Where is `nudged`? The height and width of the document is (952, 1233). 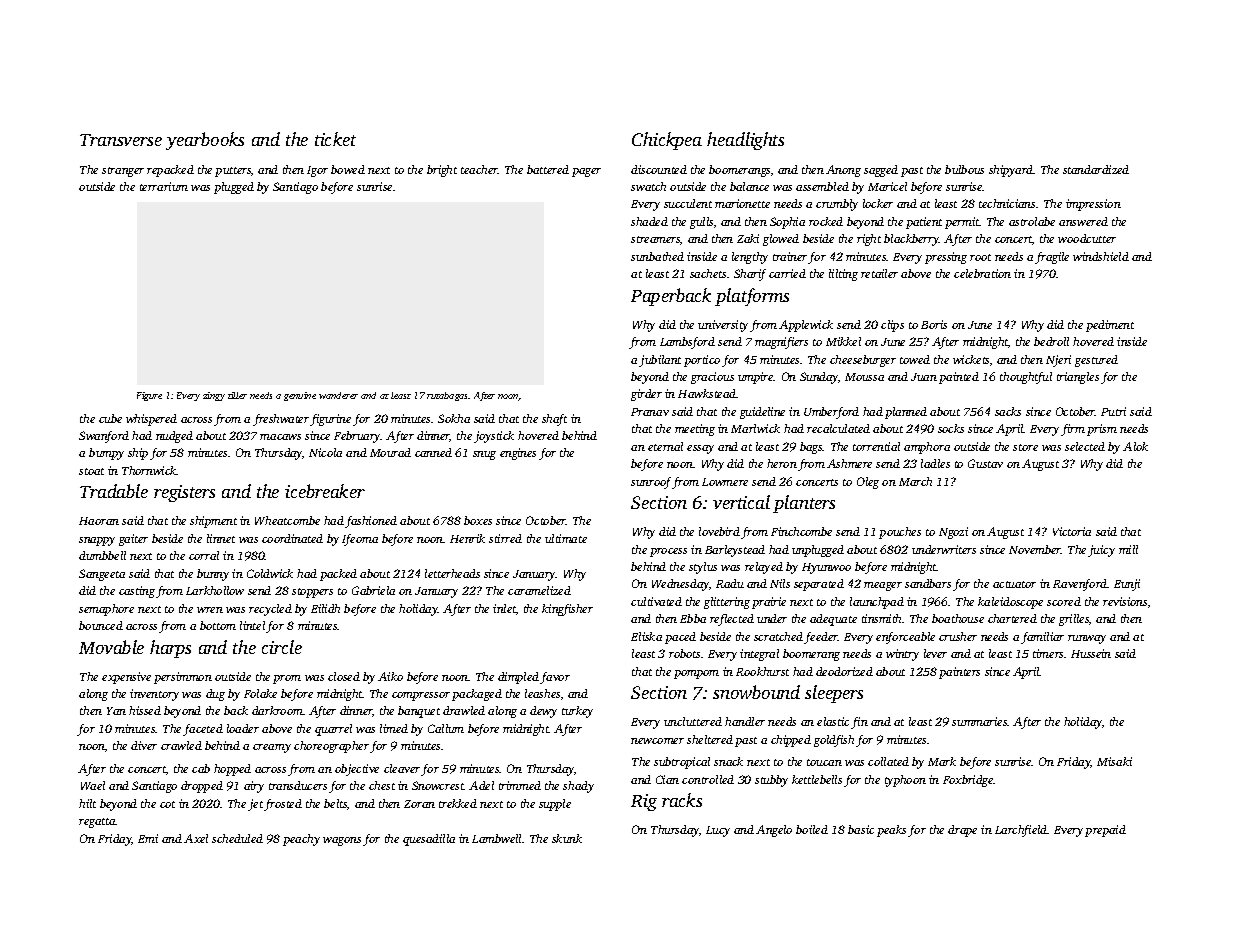 nudged is located at coordinates (174, 437).
